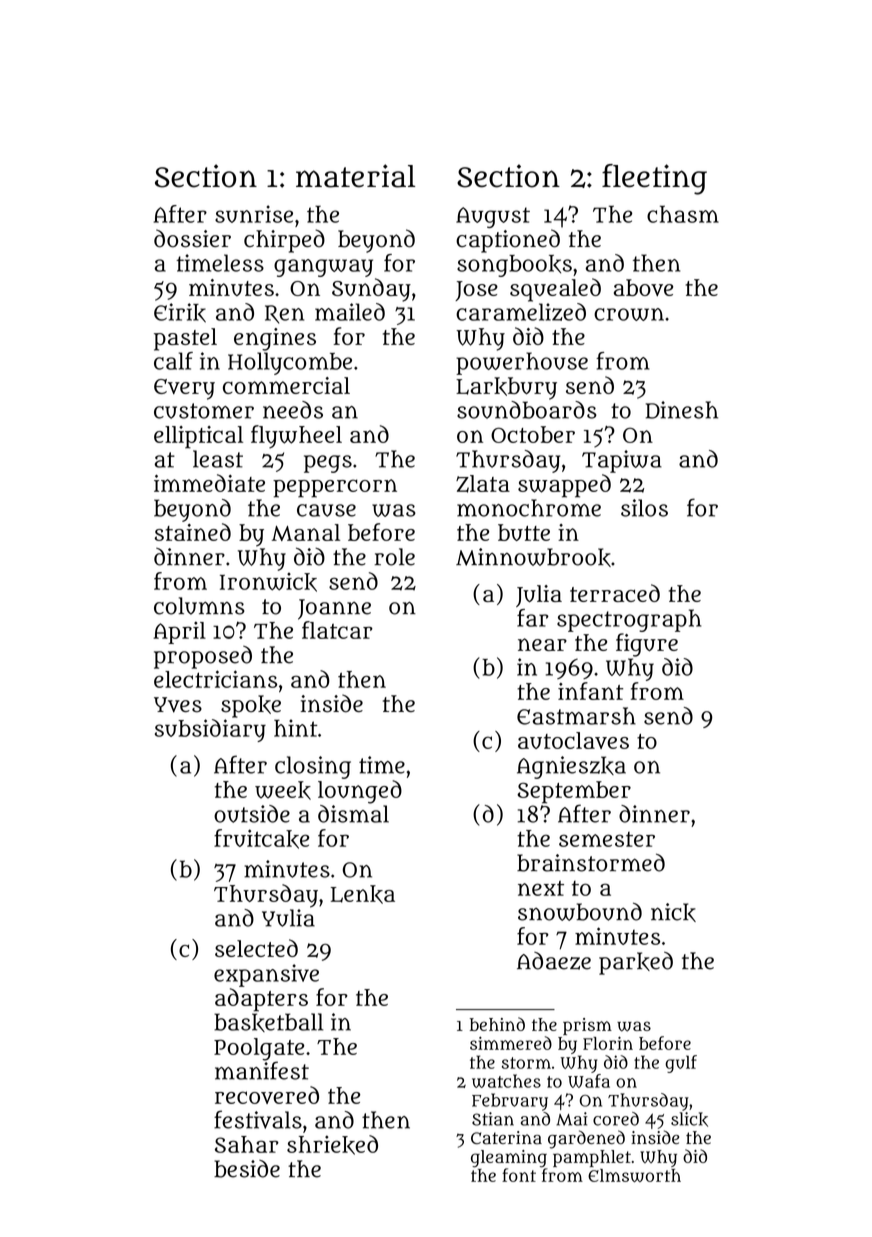 The height and width of the screenshot is (1237, 872). I want to click on columns, so click(199, 606).
